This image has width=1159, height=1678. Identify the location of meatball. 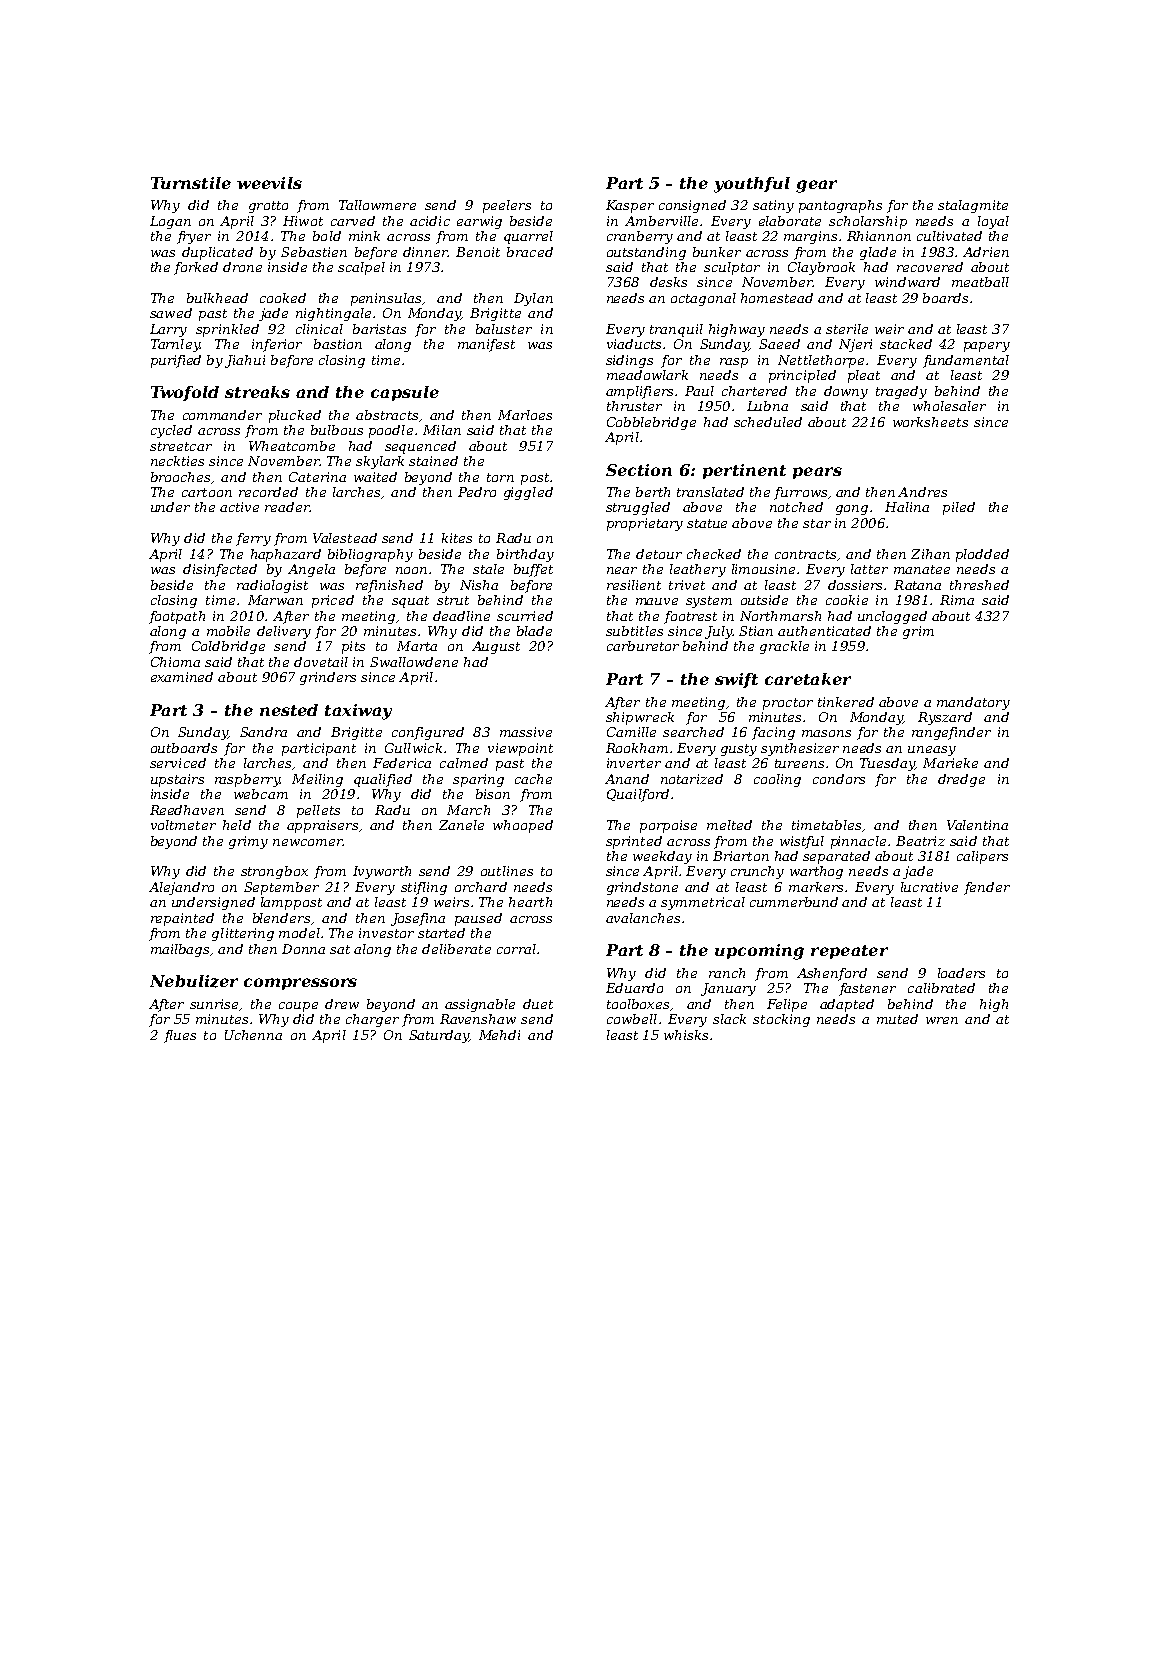
(980, 282).
